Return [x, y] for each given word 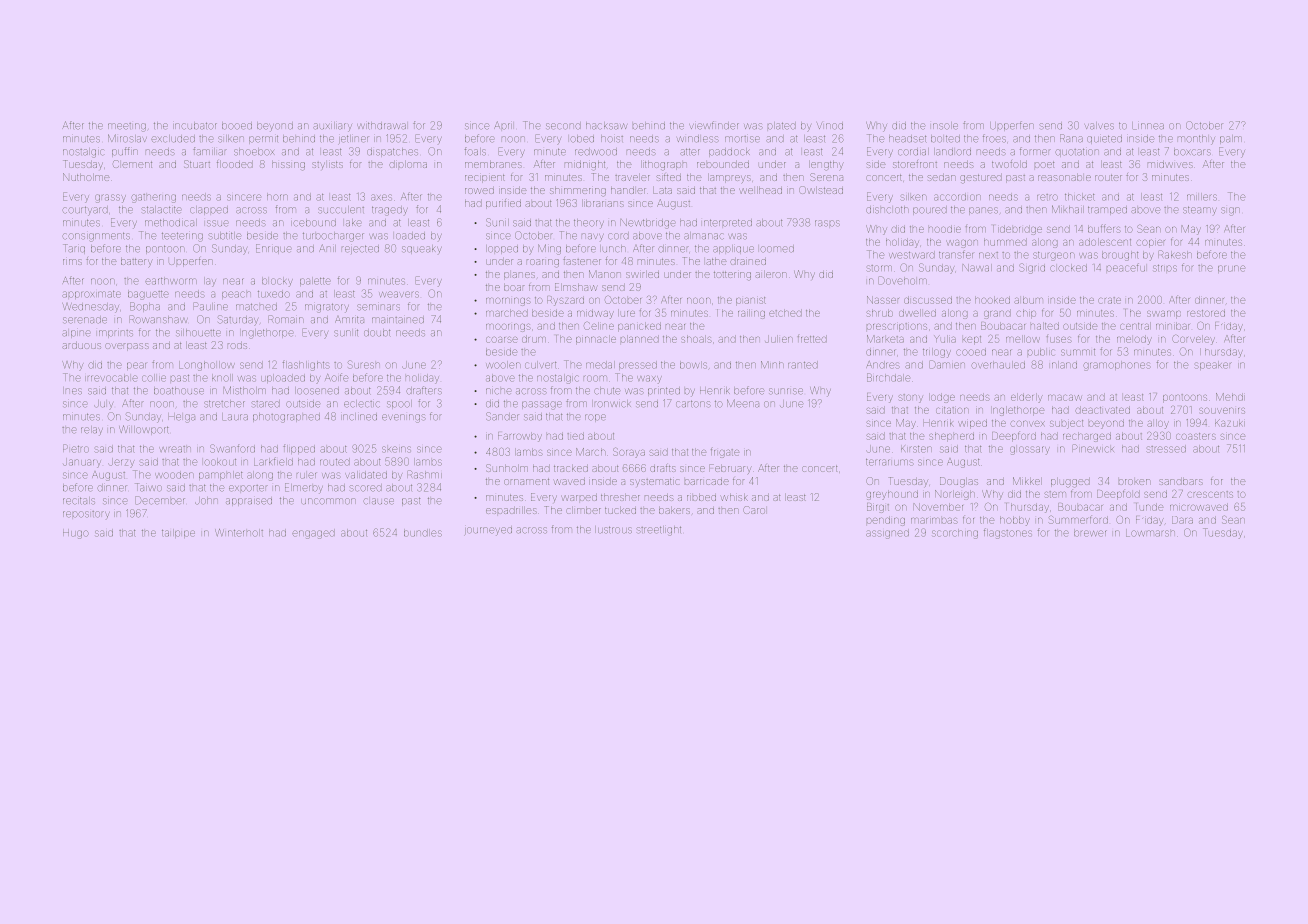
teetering [182, 237]
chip [1026, 313]
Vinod [830, 126]
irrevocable [111, 378]
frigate [725, 453]
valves [1099, 125]
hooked [992, 300]
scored [366, 487]
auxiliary [332, 127]
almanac [704, 235]
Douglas [959, 482]
